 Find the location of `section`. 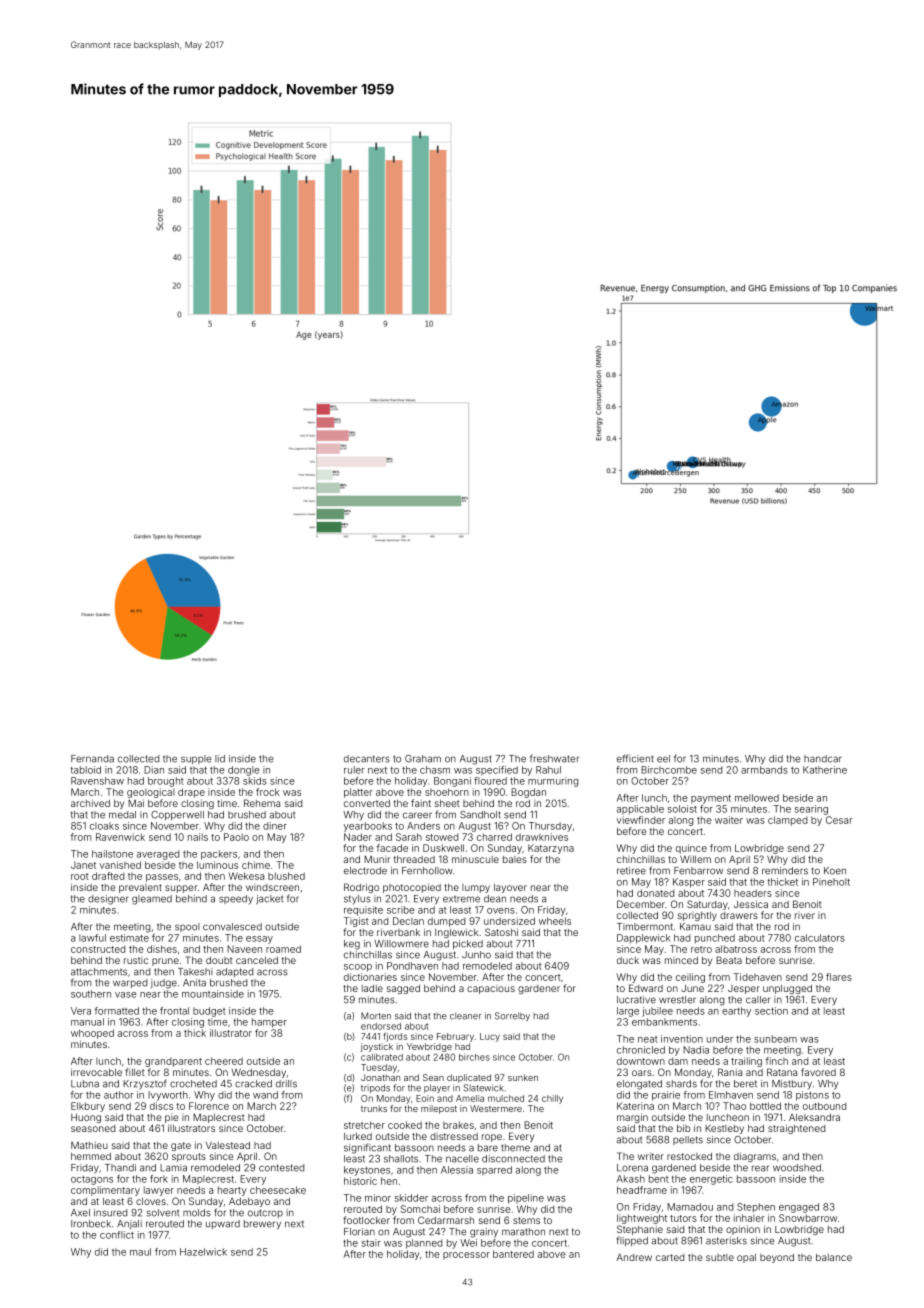

section is located at coordinates (771, 1011).
